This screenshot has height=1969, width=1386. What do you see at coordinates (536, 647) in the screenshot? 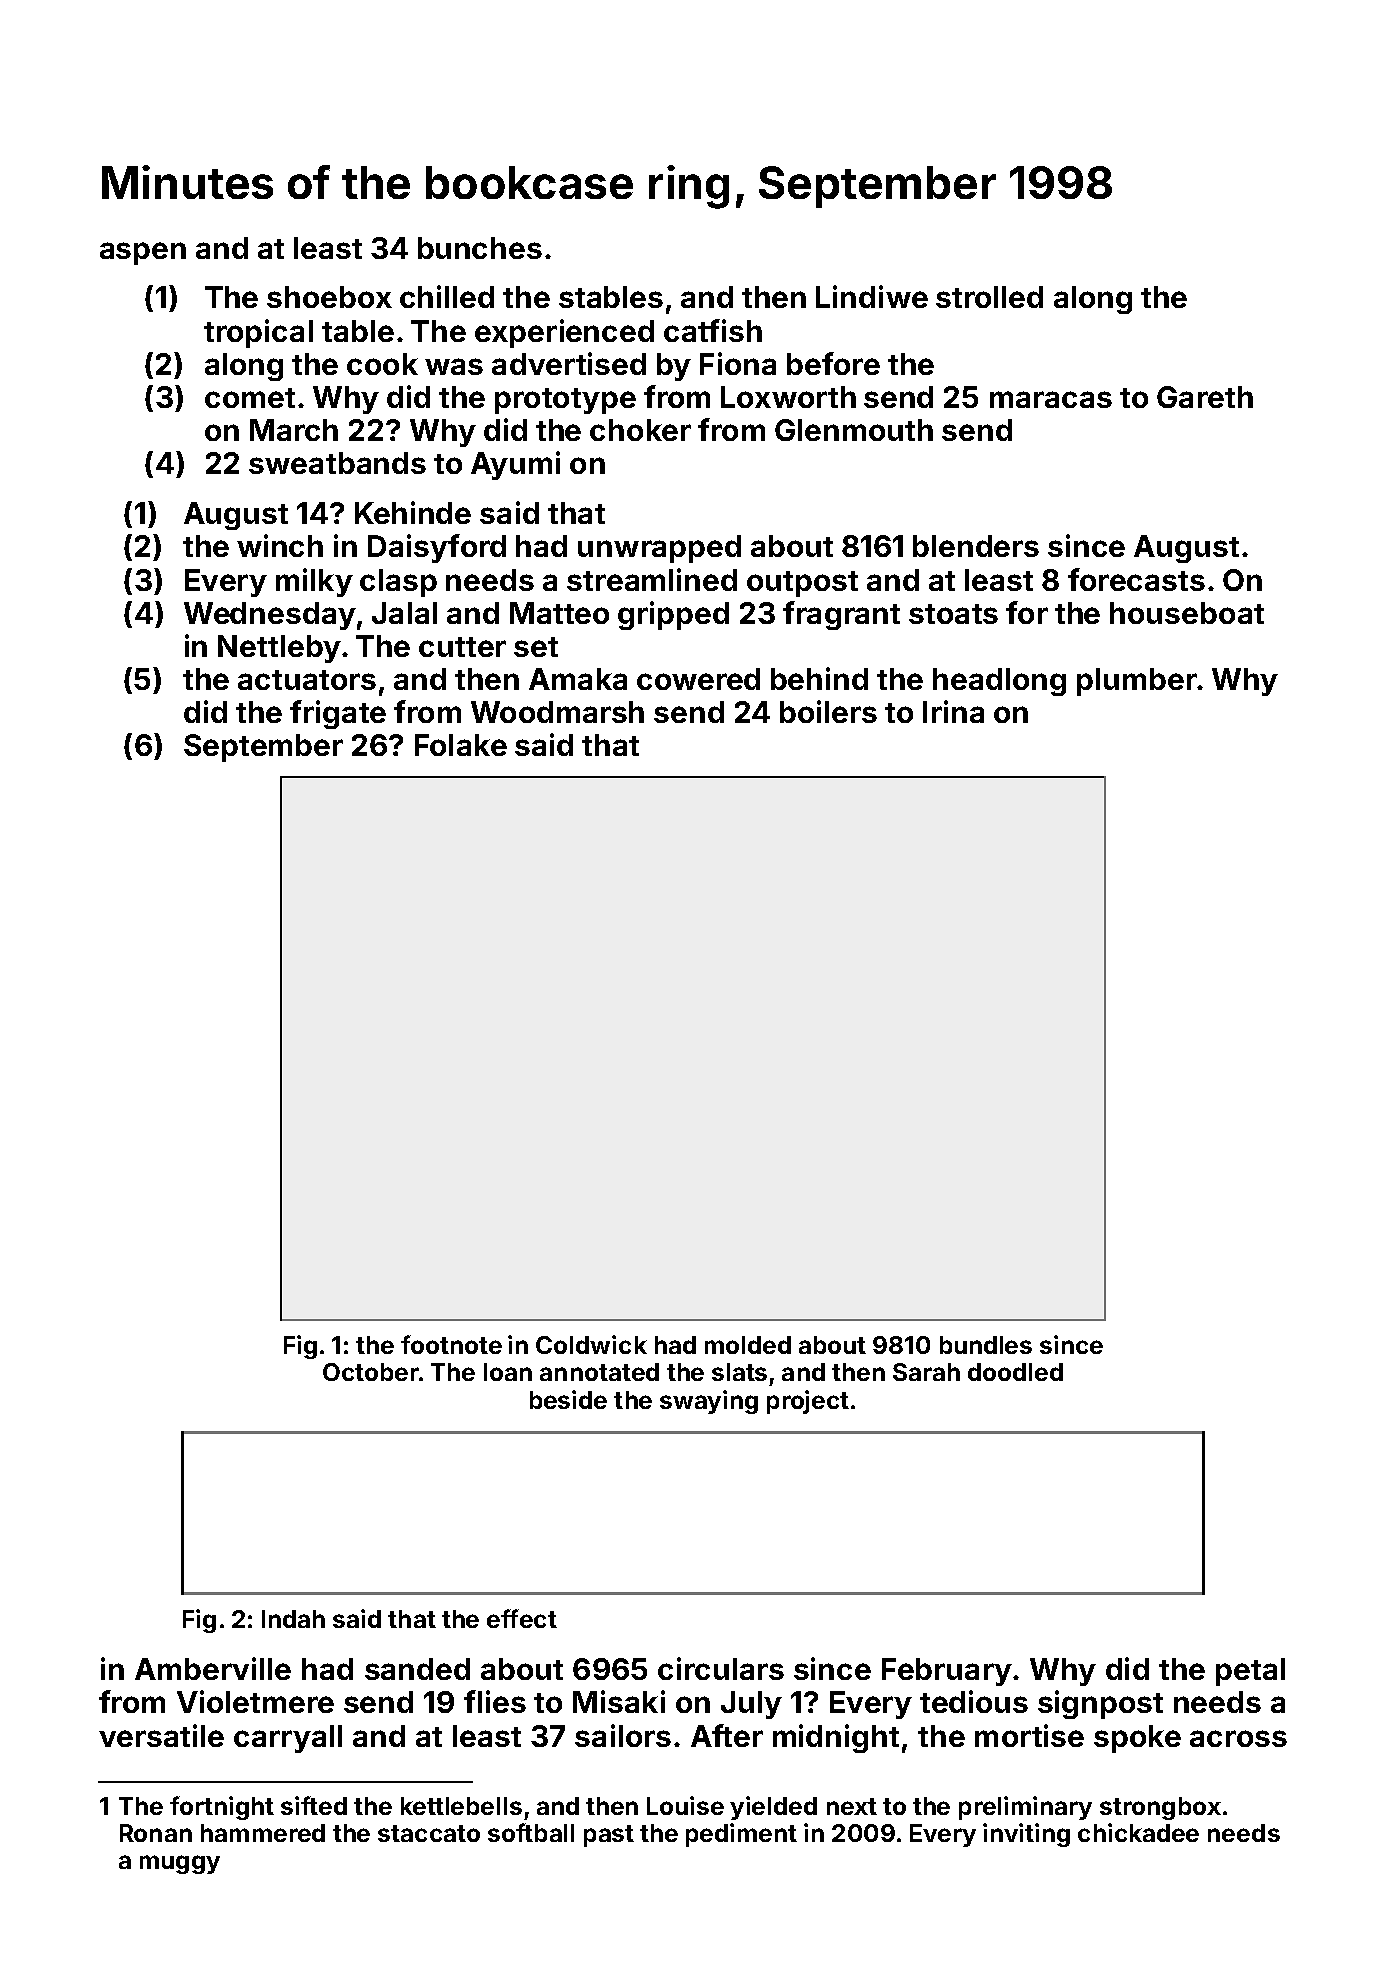
I see `set` at bounding box center [536, 647].
